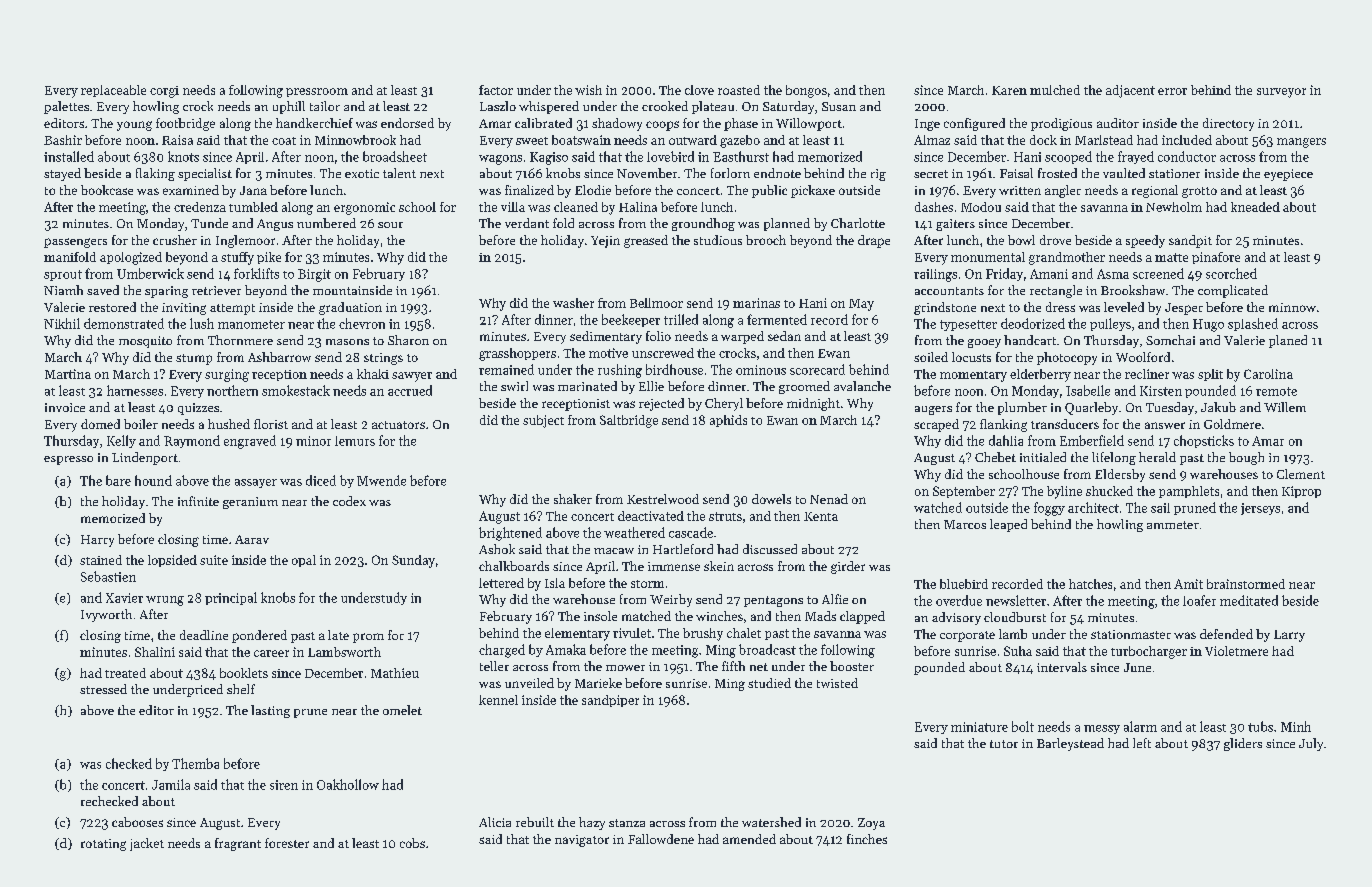  What do you see at coordinates (661, 839) in the page?
I see `Fallowdene` at bounding box center [661, 839].
